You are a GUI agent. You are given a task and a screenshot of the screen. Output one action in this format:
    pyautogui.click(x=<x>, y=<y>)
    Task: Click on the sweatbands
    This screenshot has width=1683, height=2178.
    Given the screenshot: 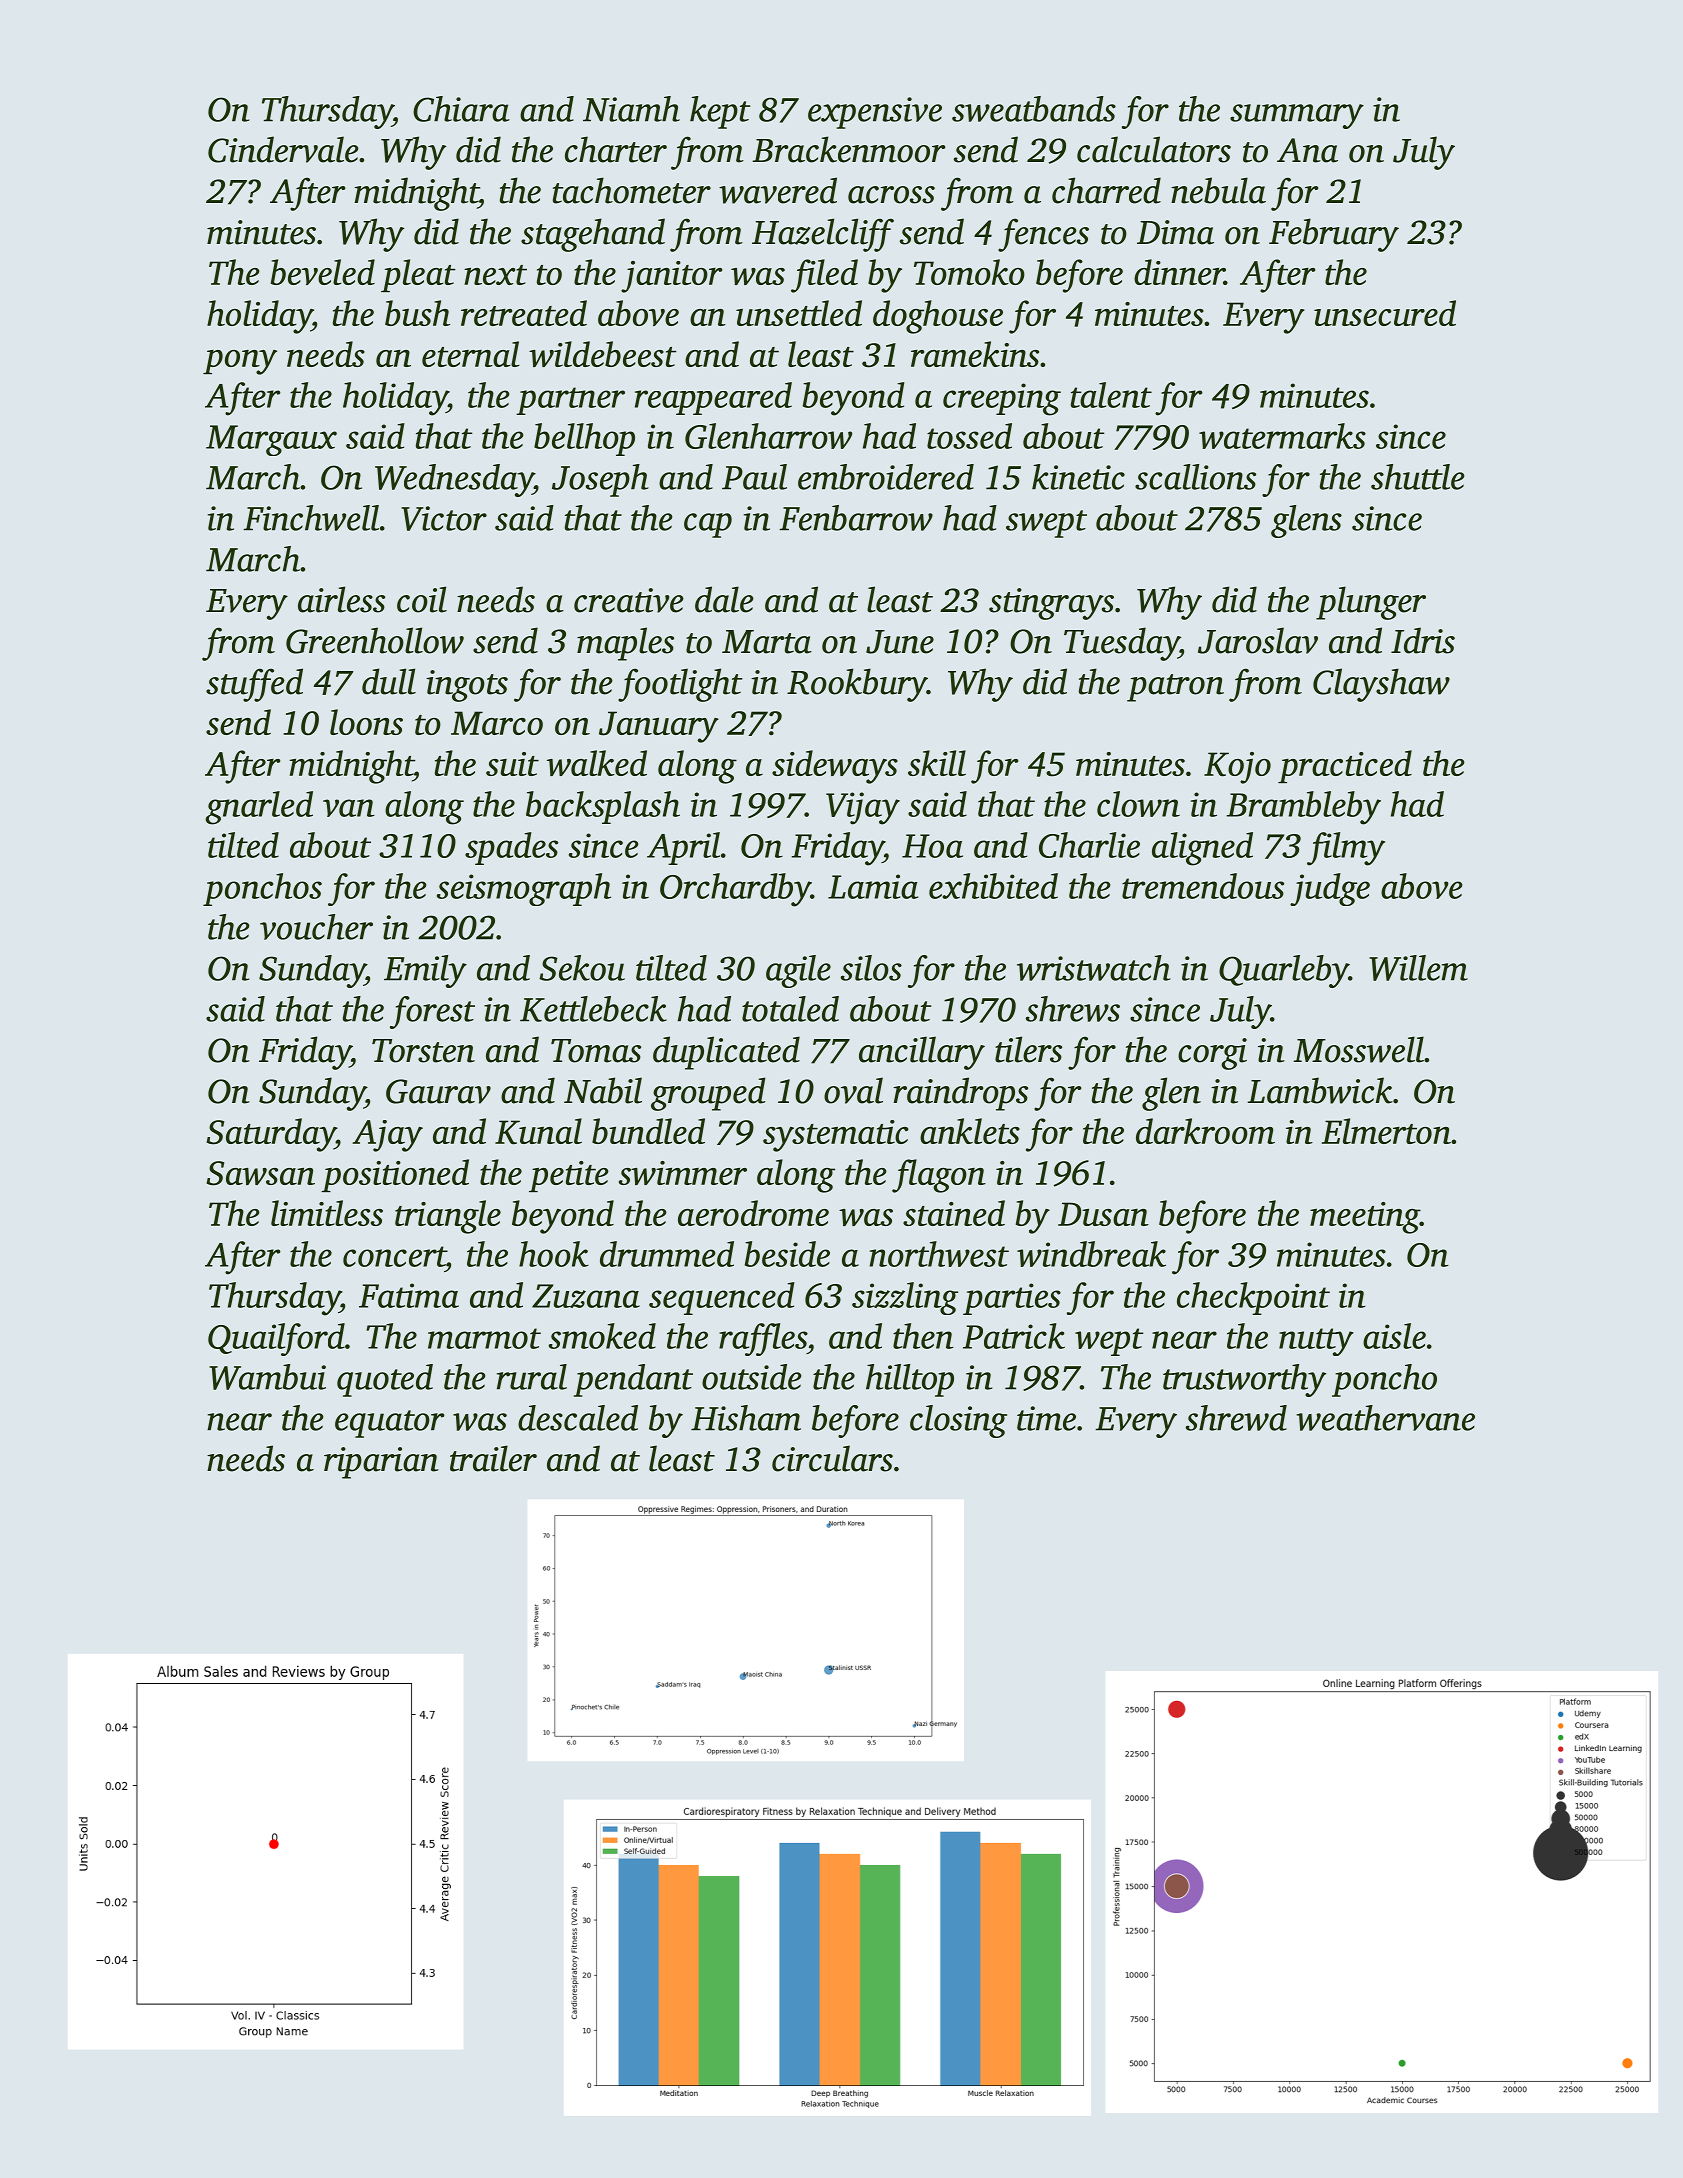 What is the action you would take?
    pyautogui.click(x=1034, y=109)
